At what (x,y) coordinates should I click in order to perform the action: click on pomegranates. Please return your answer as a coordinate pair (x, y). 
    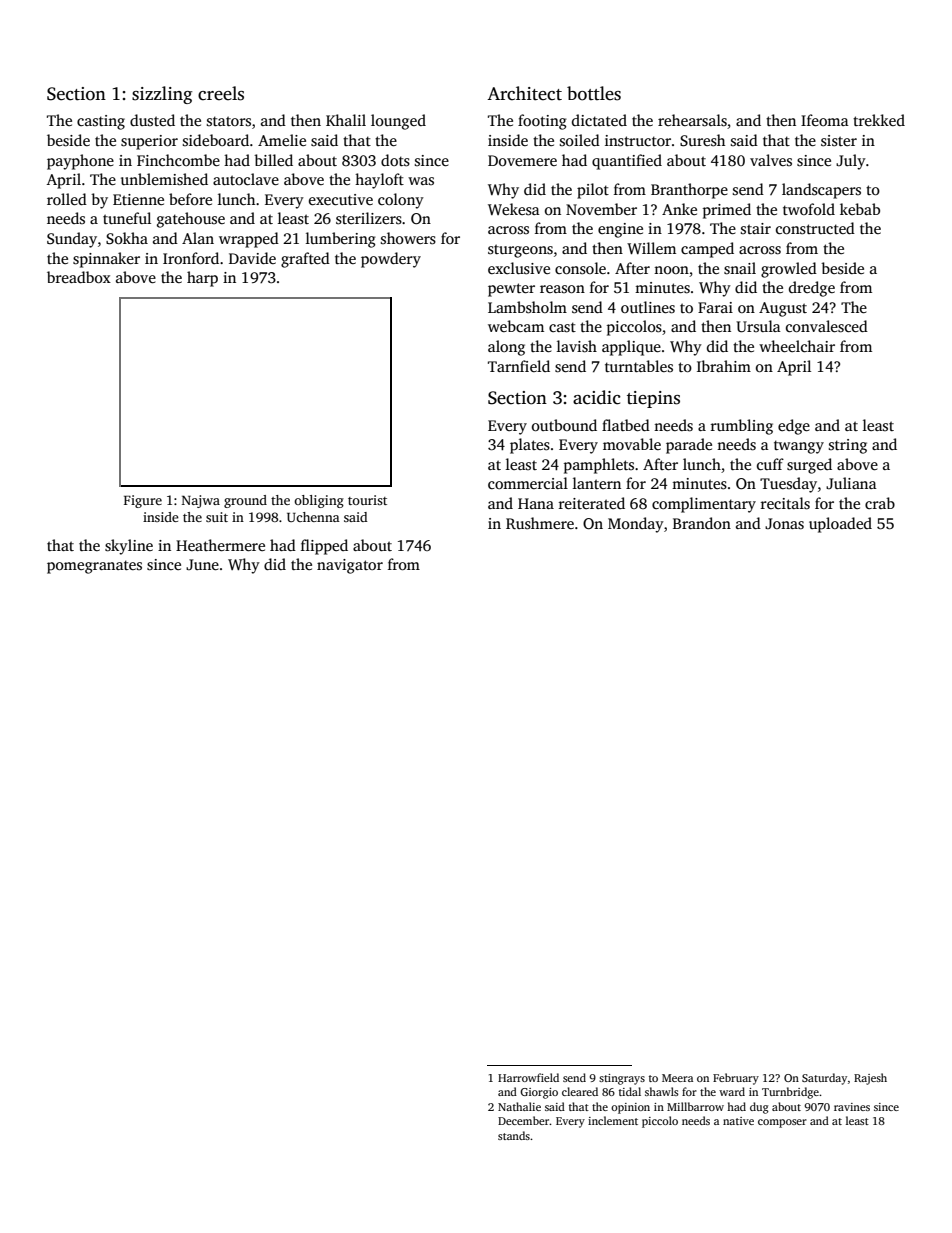
    Looking at the image, I should click on (94, 567).
